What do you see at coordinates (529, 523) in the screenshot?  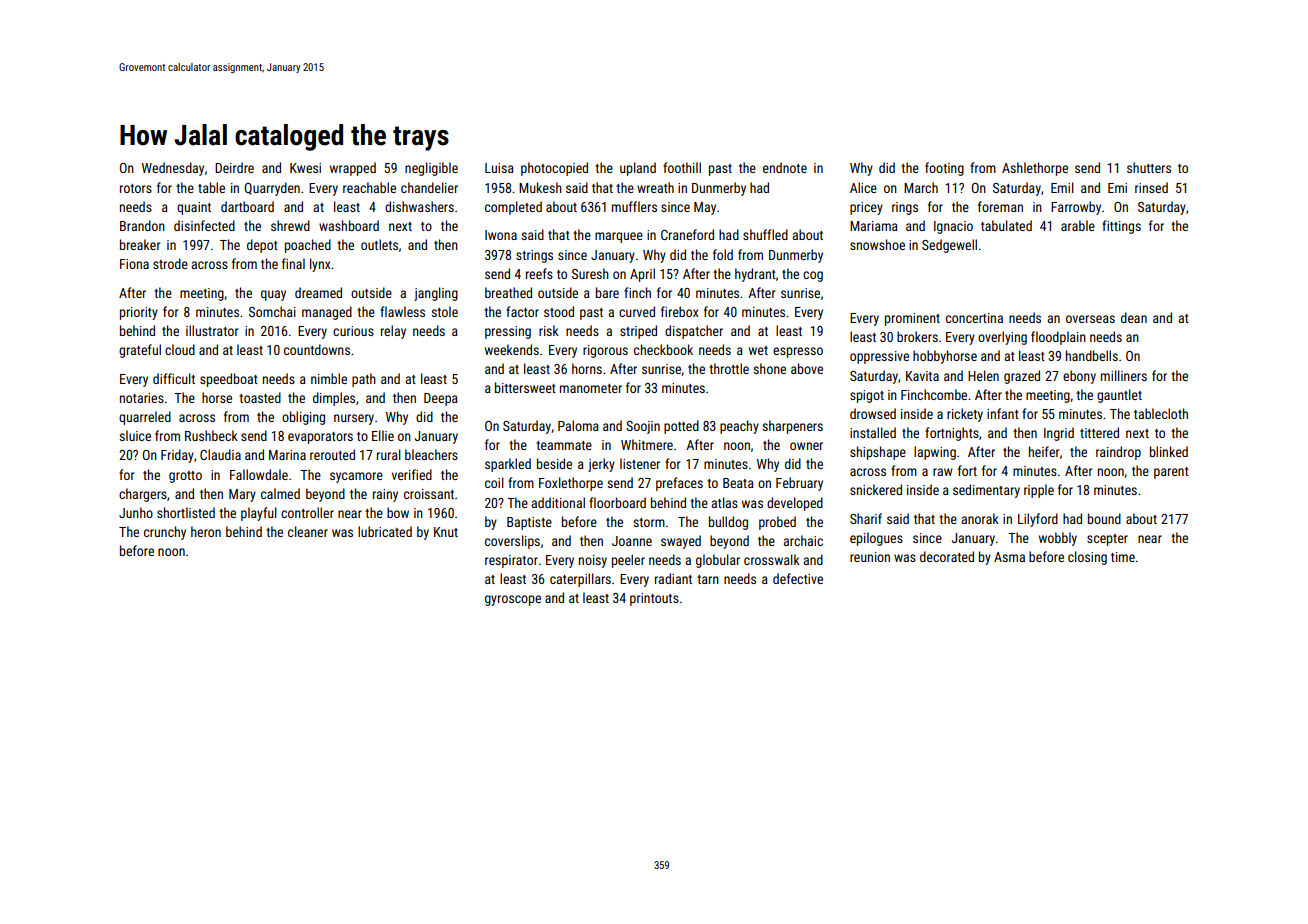 I see `Baptiste` at bounding box center [529, 523].
